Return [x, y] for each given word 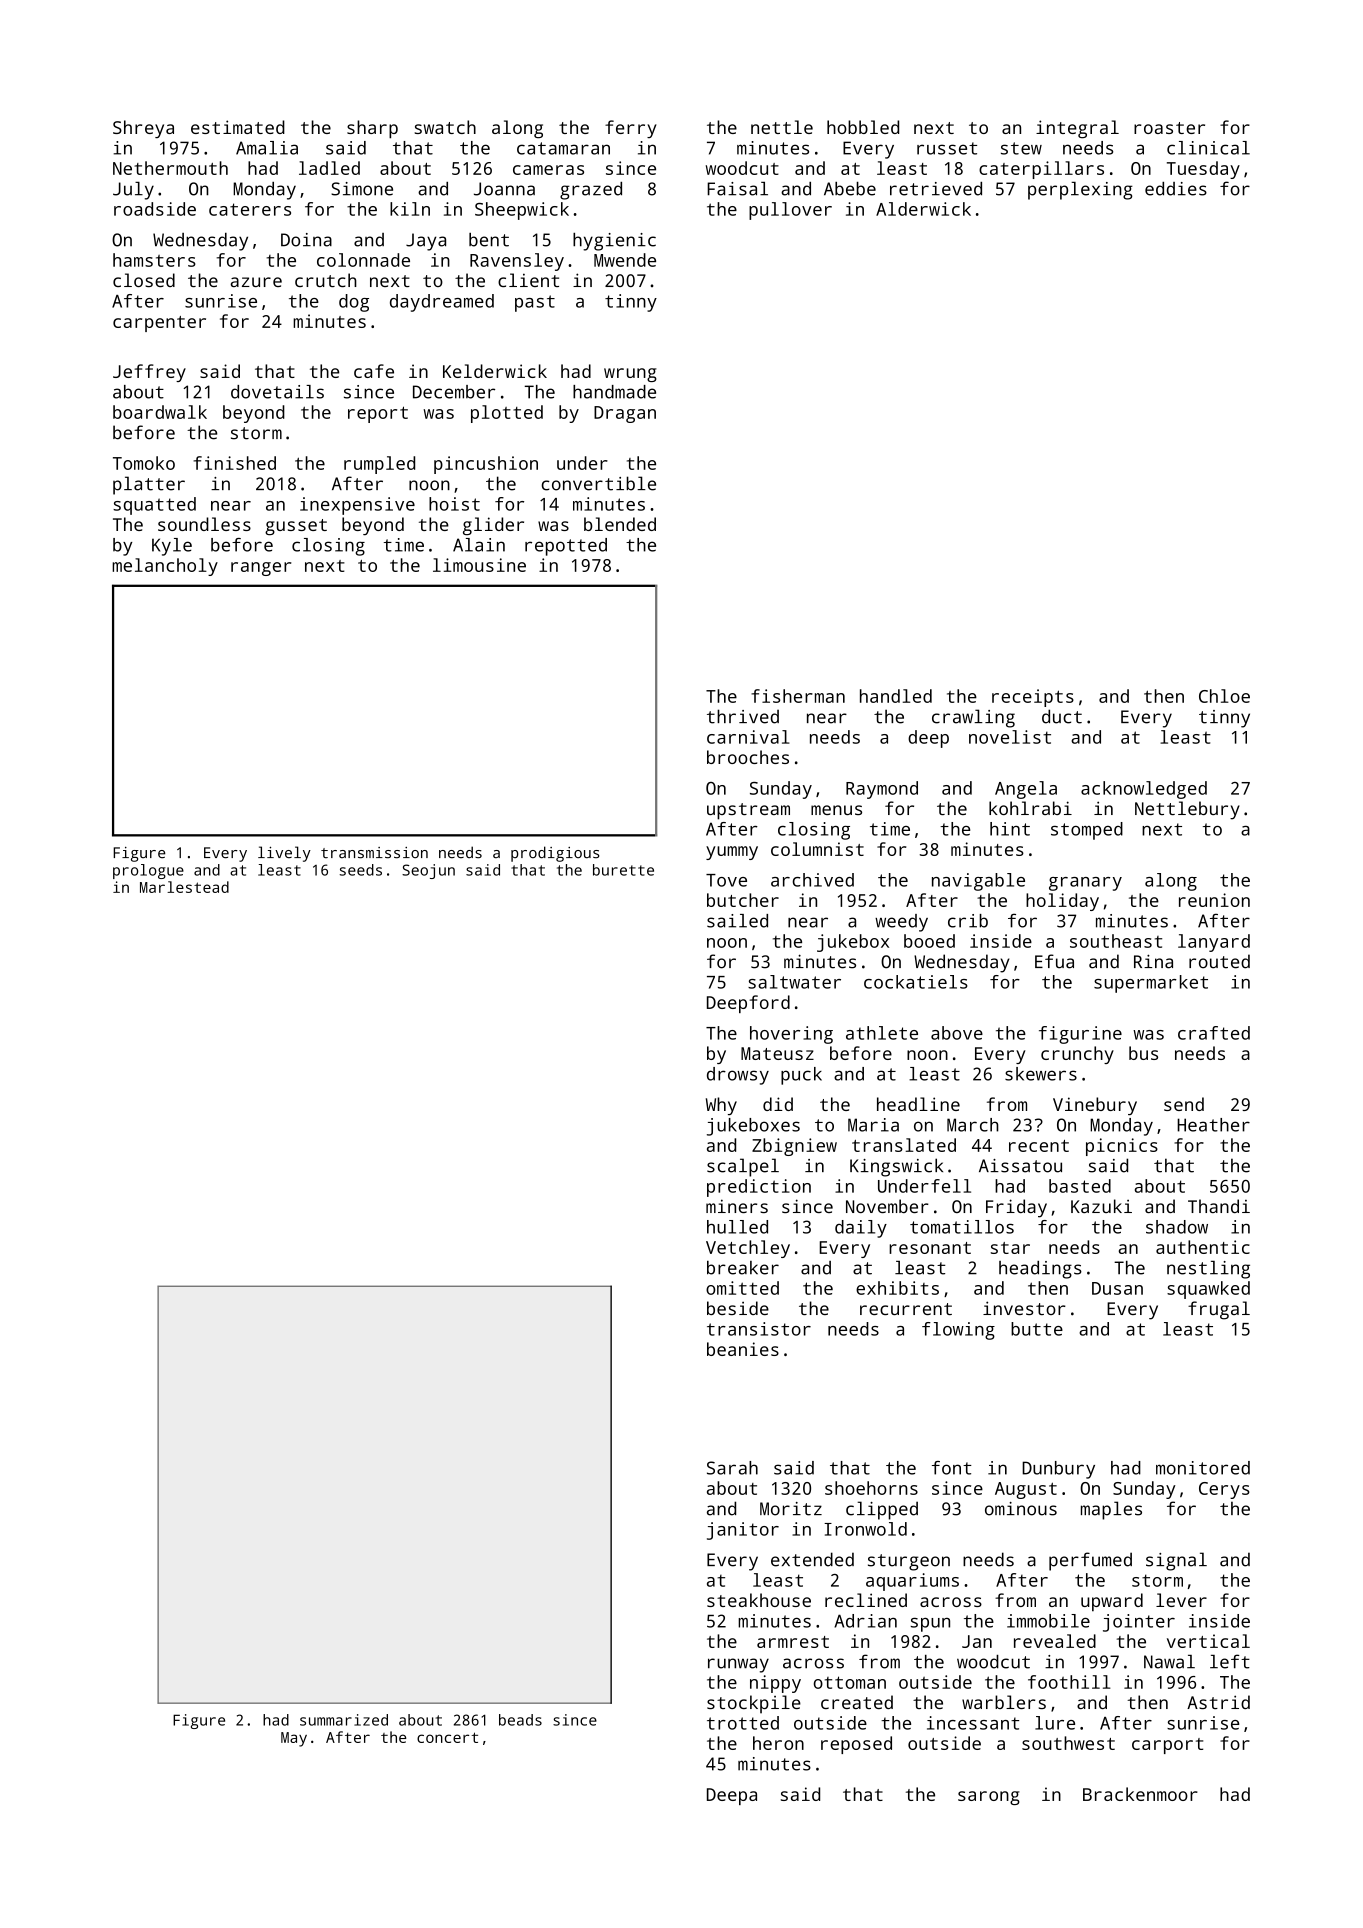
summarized [344, 1720]
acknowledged [1144, 790]
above [957, 1033]
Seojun [428, 871]
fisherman [798, 696]
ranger [261, 569]
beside [738, 1308]
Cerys [1224, 1490]
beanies [743, 1349]
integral [1077, 129]
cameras [548, 170]
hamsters [154, 260]
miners [737, 1206]
